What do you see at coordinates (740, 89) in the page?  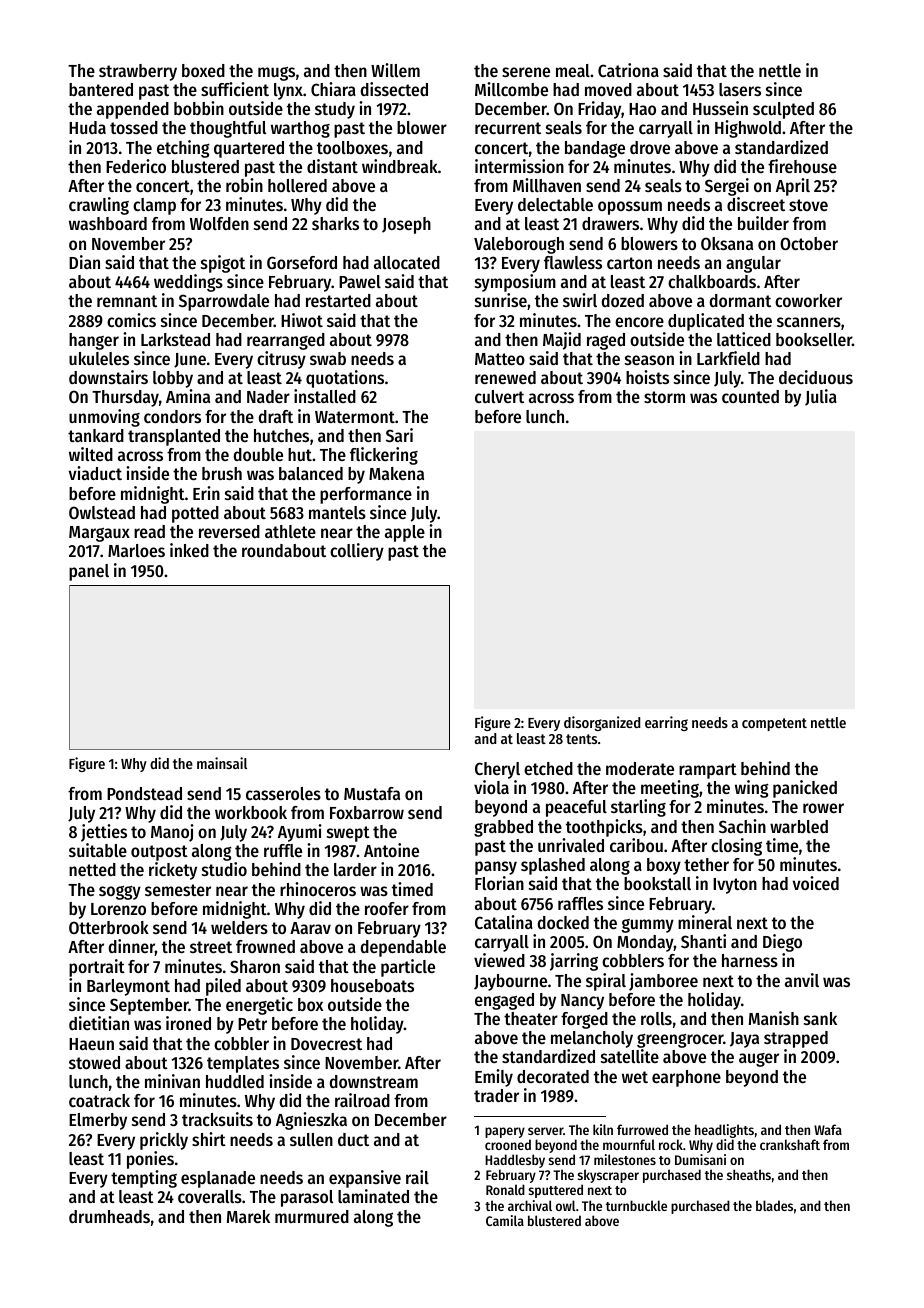 I see `lasers` at bounding box center [740, 89].
